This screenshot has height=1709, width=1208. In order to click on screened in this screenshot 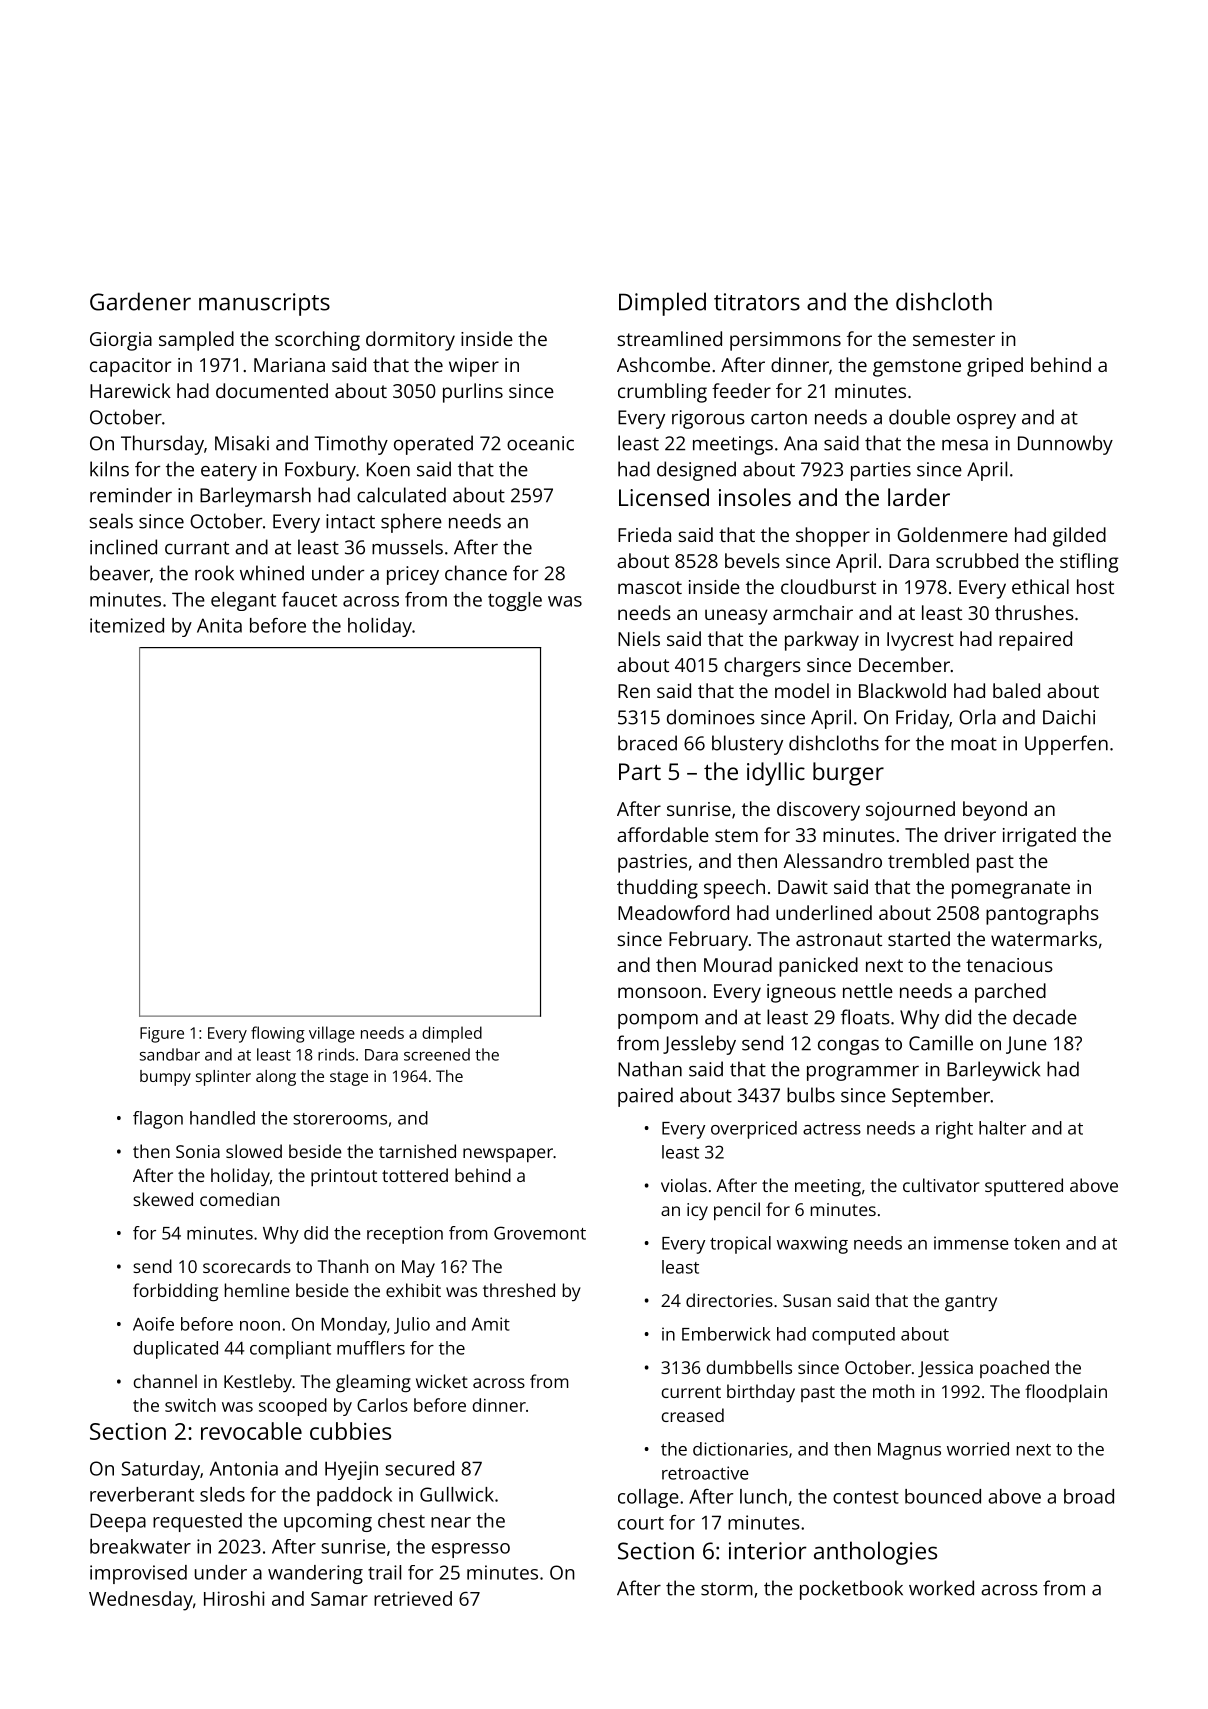, I will do `click(437, 1054)`.
